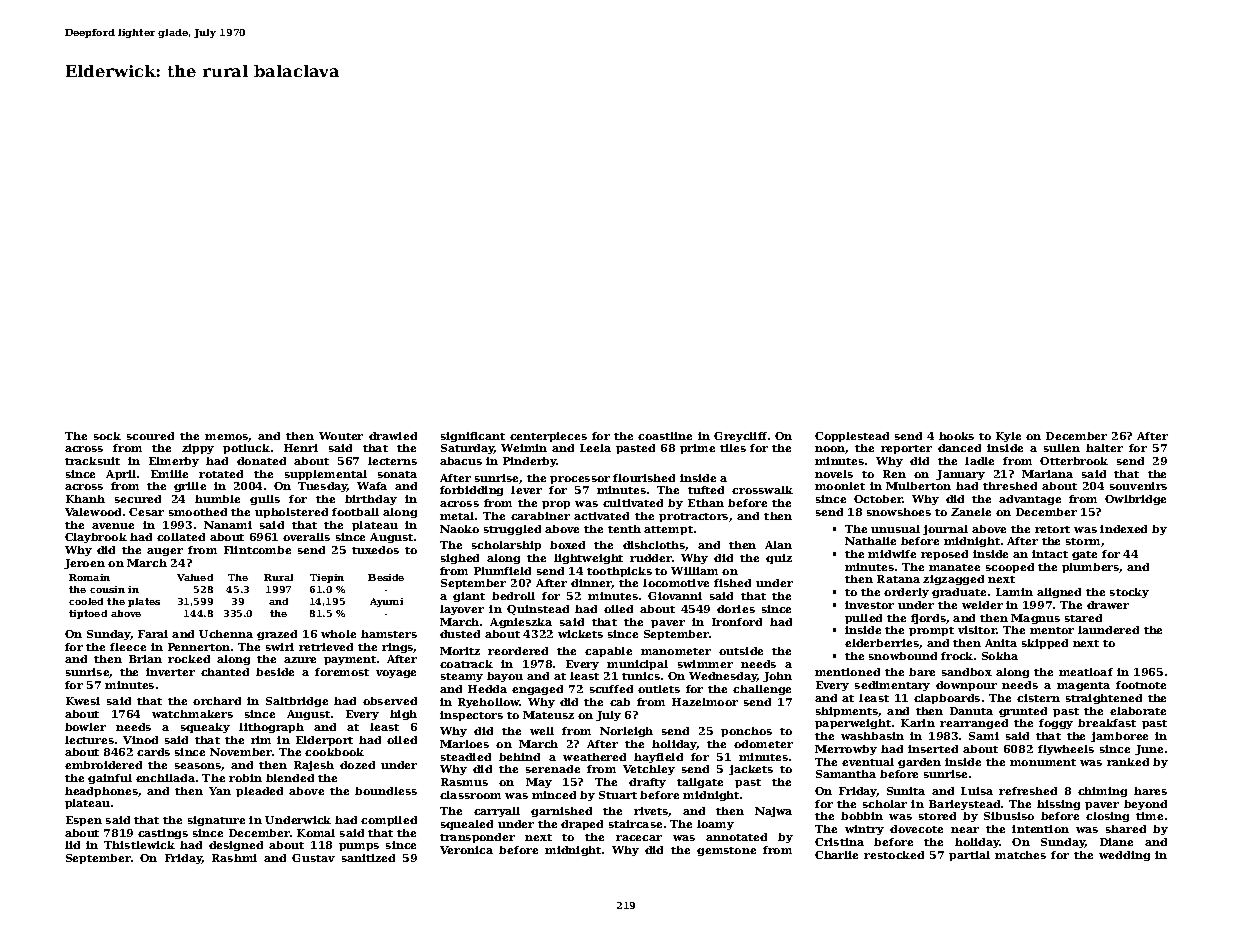 The image size is (1233, 952). What do you see at coordinates (580, 480) in the screenshot?
I see `processor` at bounding box center [580, 480].
